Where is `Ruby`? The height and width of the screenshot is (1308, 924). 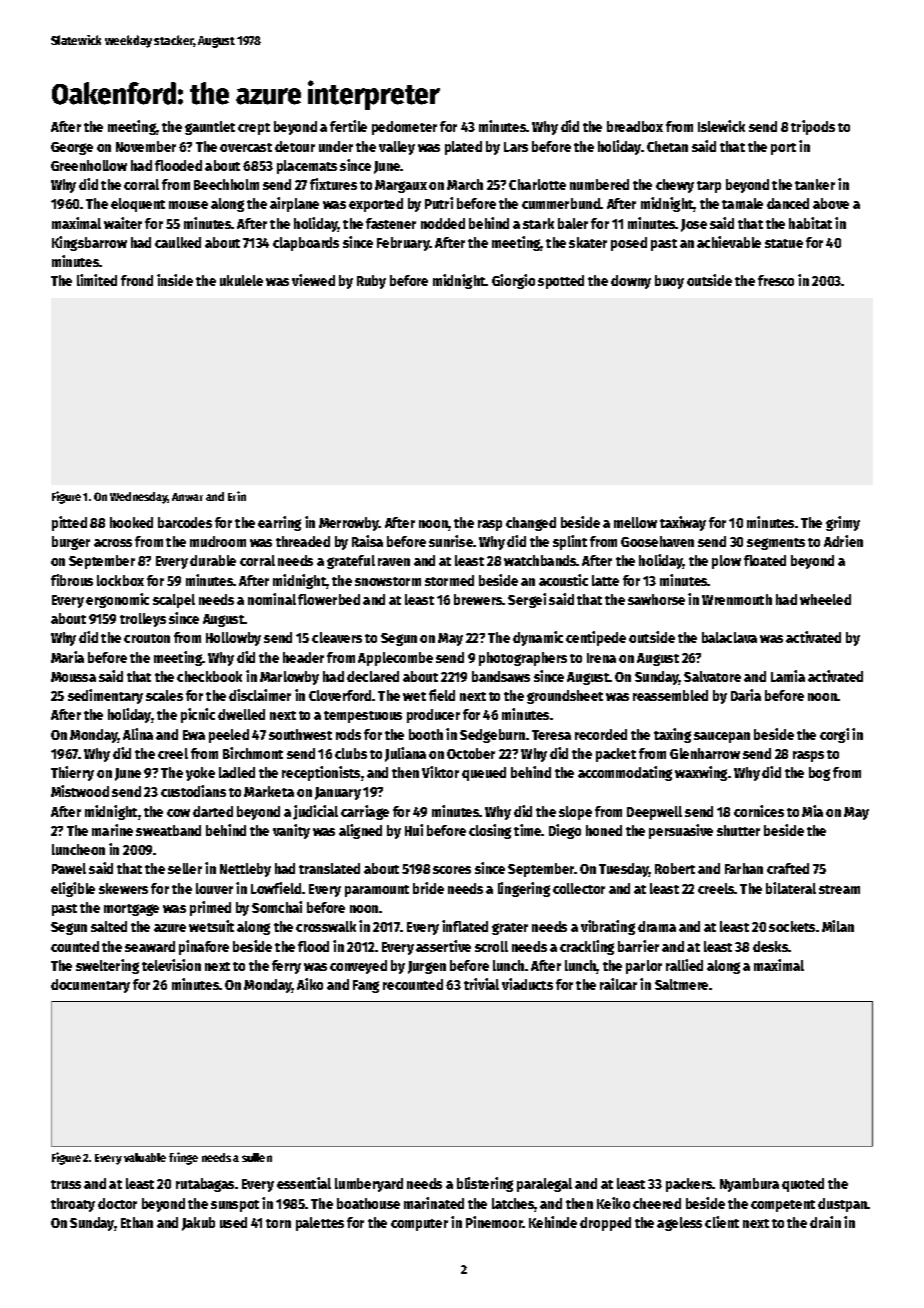
Ruby is located at coordinates (371, 282).
